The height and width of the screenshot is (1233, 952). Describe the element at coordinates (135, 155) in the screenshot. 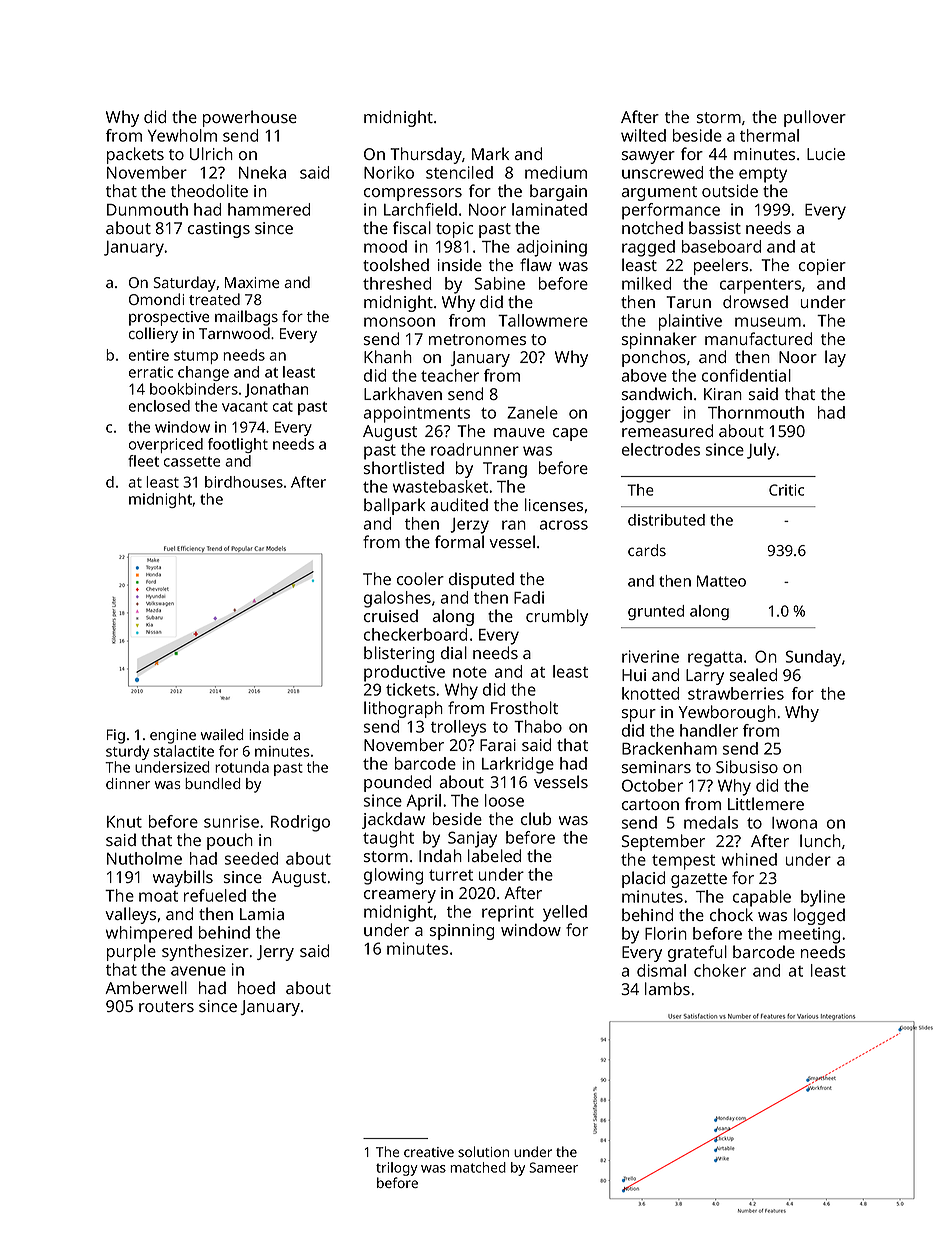

I see `packets` at that location.
